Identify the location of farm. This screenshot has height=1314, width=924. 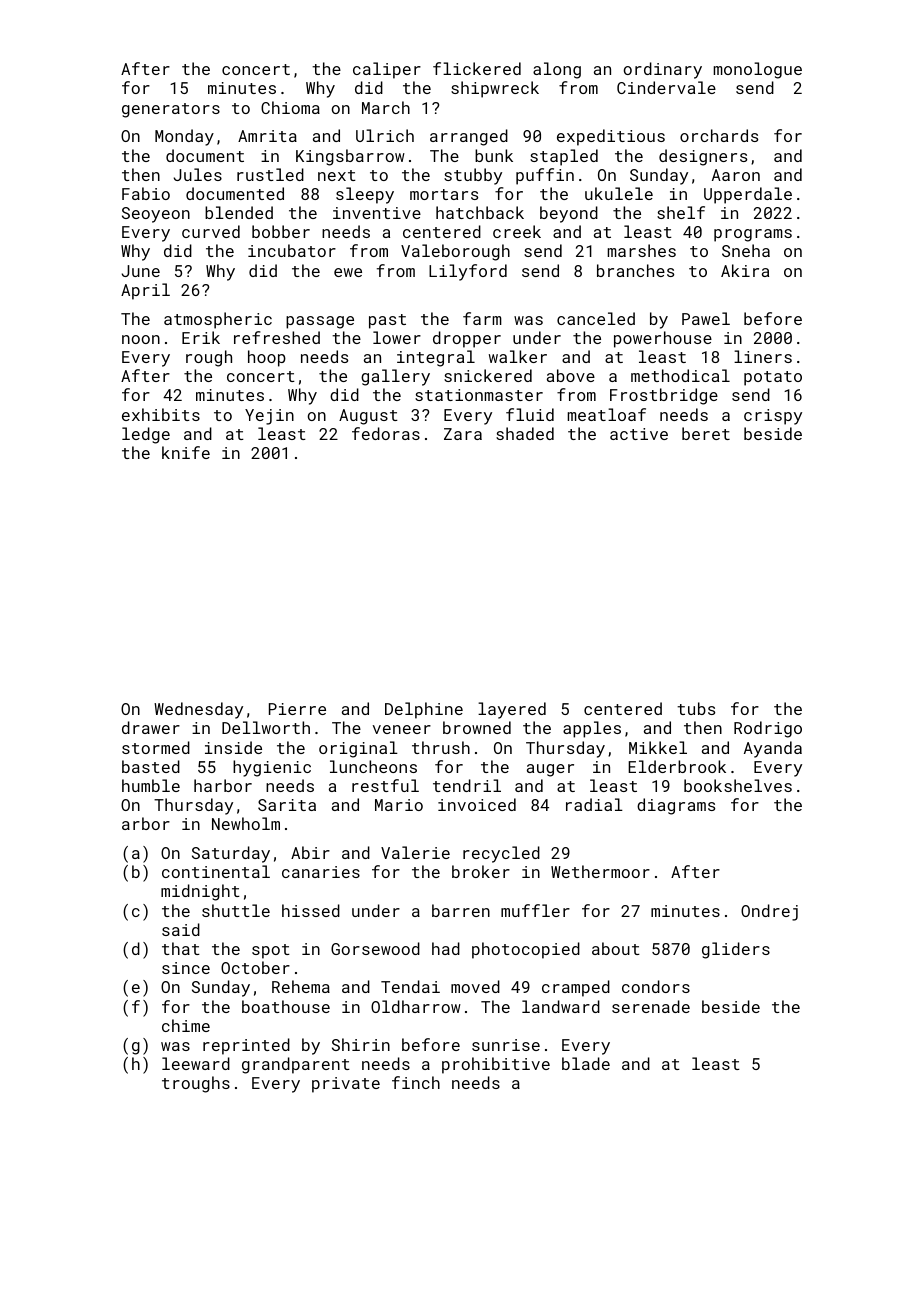
(482, 318).
